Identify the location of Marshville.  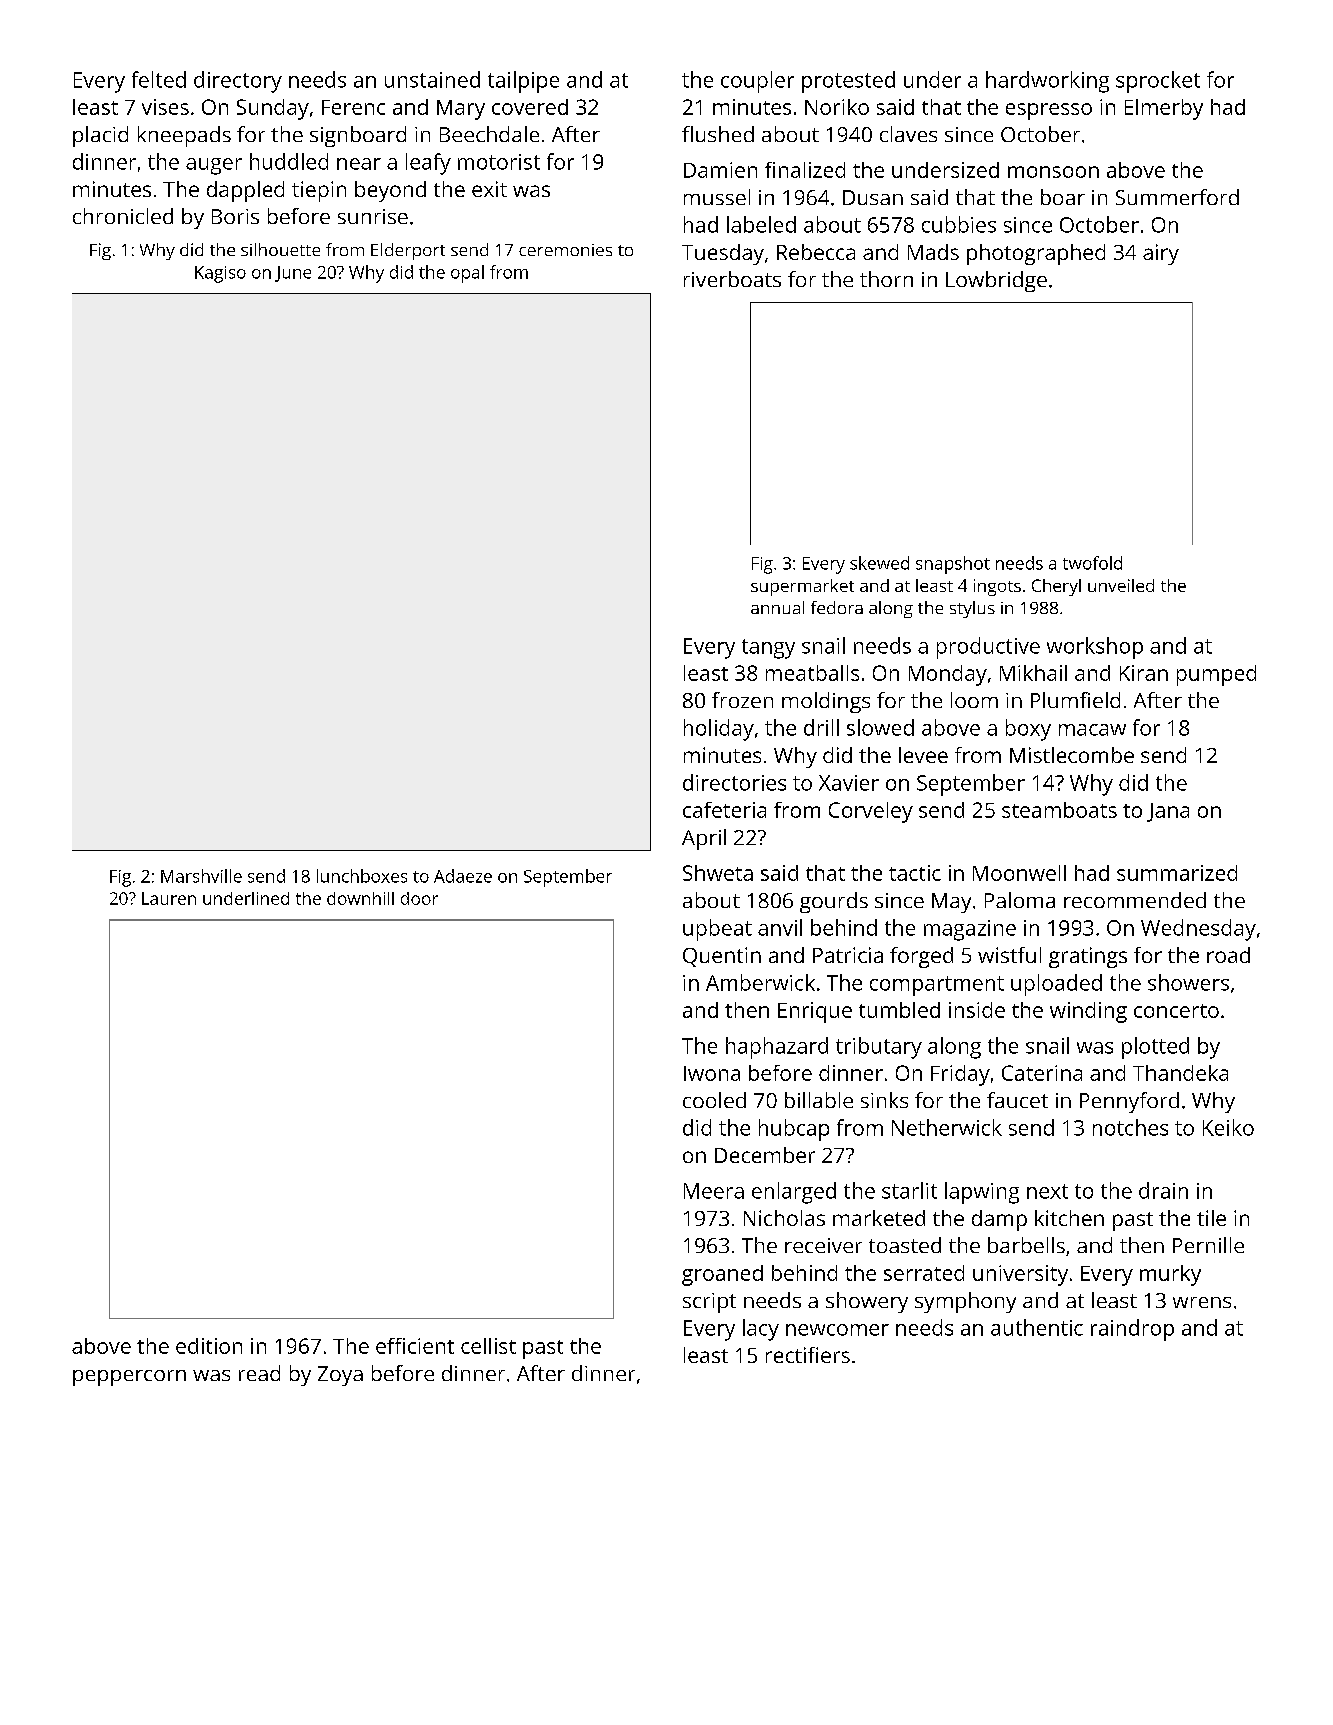
(201, 876).
